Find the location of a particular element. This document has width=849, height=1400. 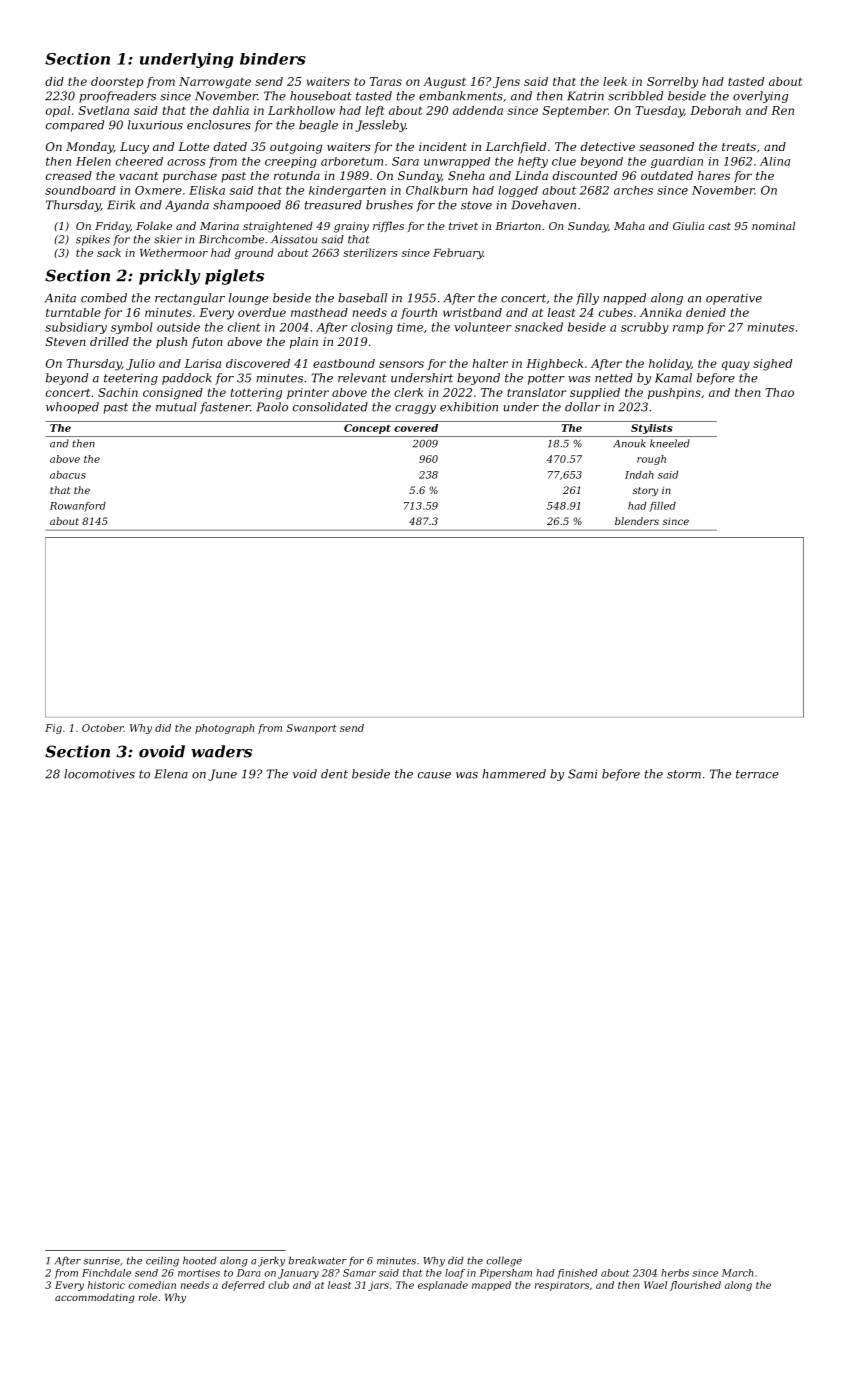

esplanade is located at coordinates (443, 1286).
